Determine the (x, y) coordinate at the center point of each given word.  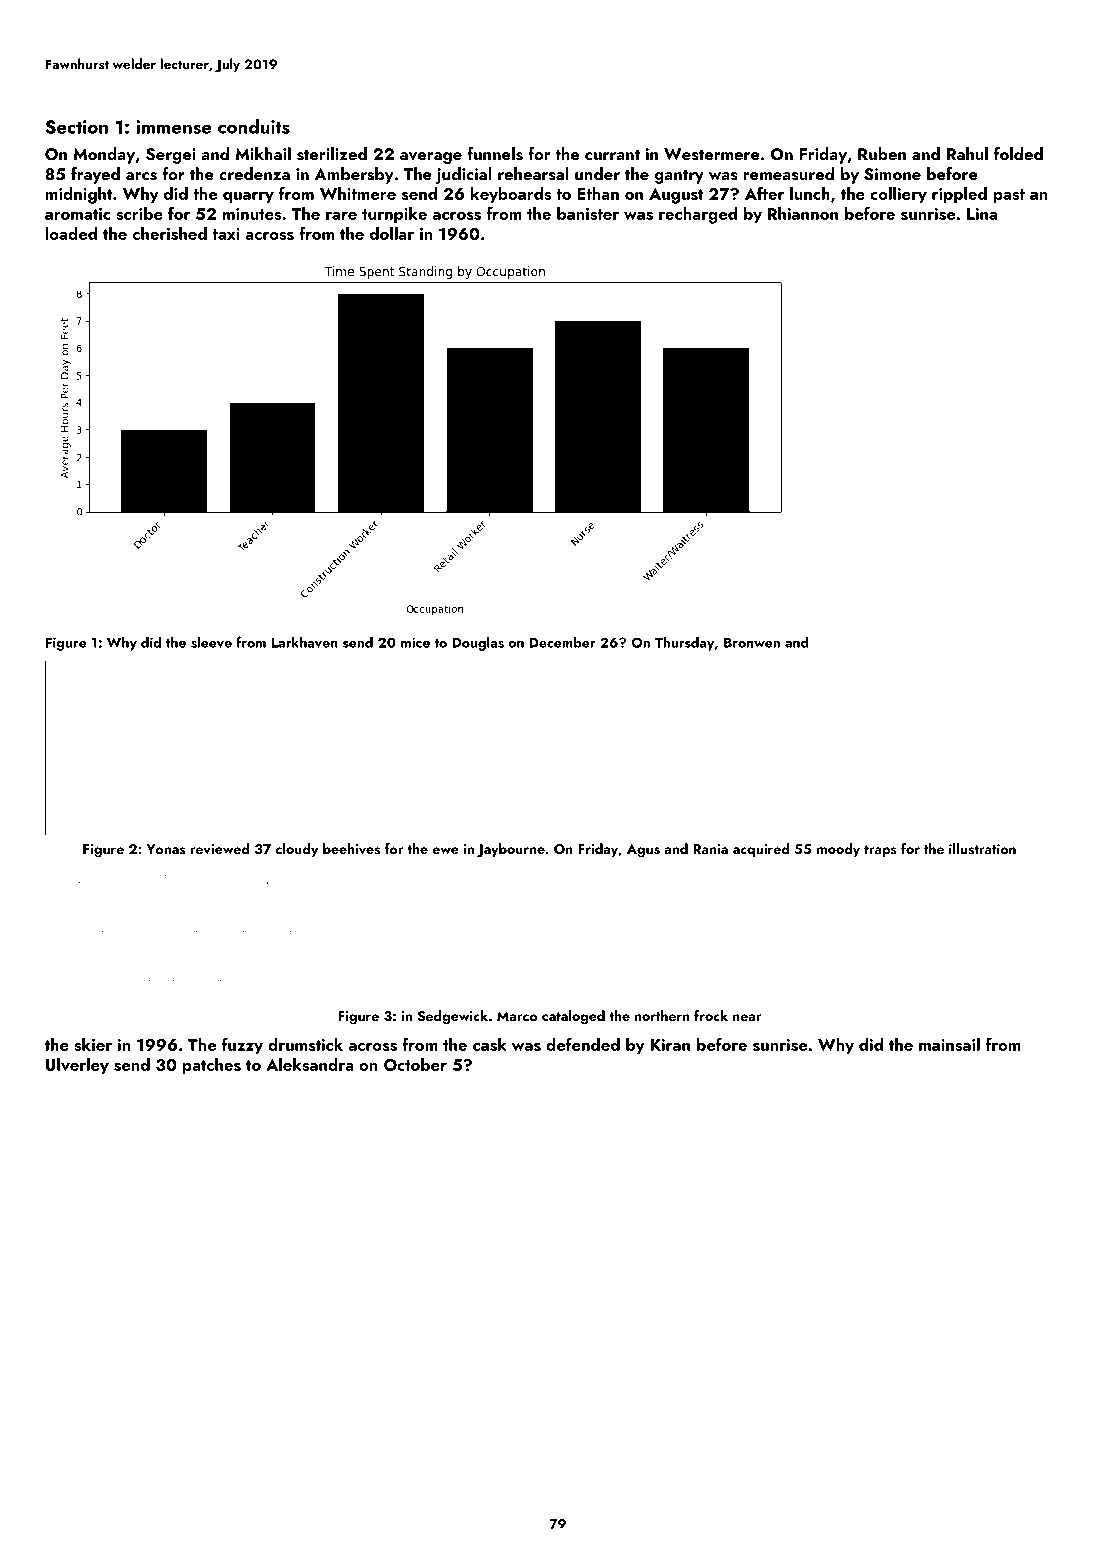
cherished (170, 233)
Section (76, 127)
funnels (495, 154)
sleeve (211, 642)
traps (880, 851)
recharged (698, 215)
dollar (392, 233)
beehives (351, 849)
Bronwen (752, 642)
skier (93, 1044)
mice (415, 642)
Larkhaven (305, 642)
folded (1018, 153)
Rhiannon (803, 213)
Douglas (478, 643)
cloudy (297, 850)
